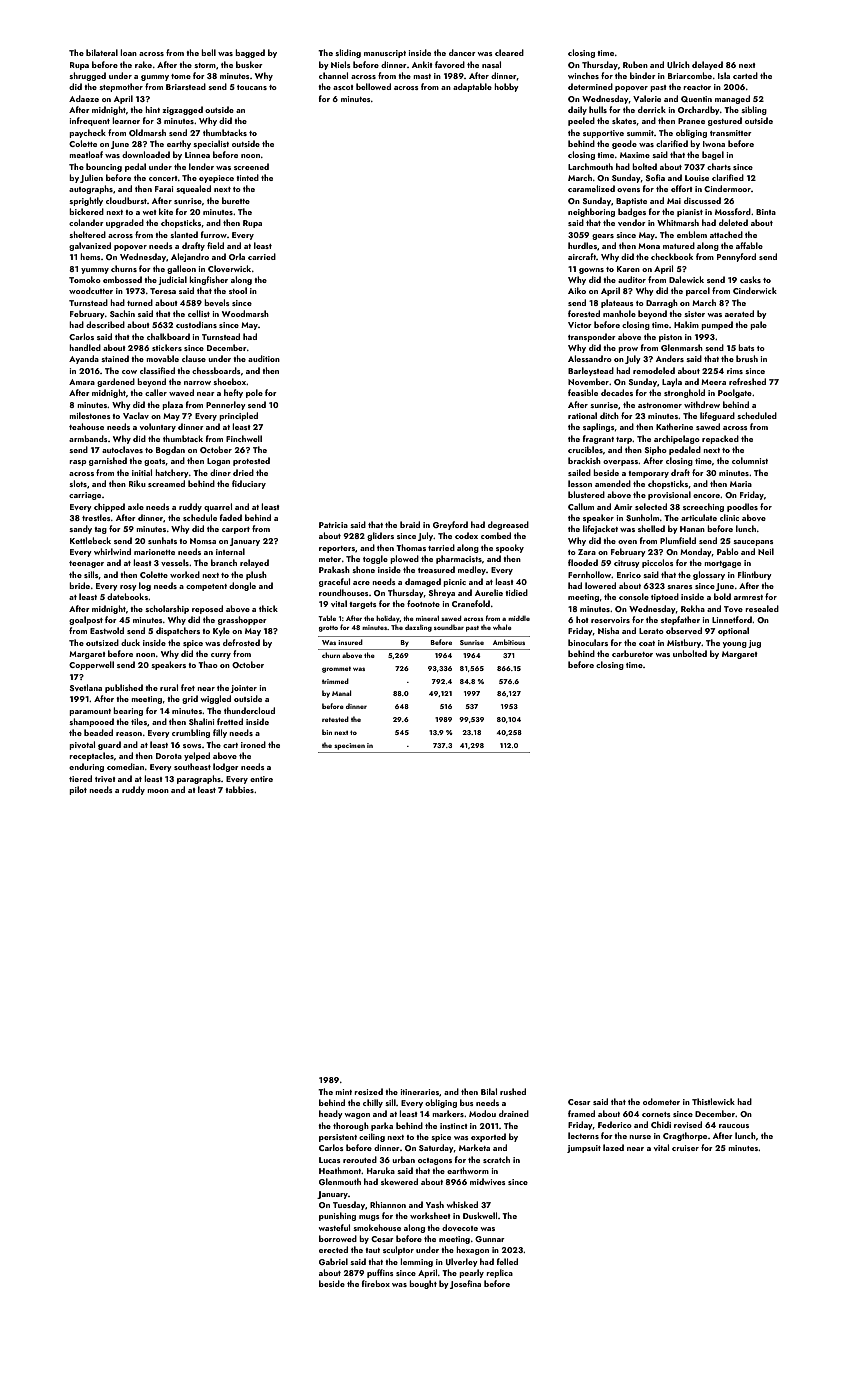 The height and width of the image is (1400, 849). Describe the element at coordinates (102, 52) in the image. I see `bilateral` at that location.
